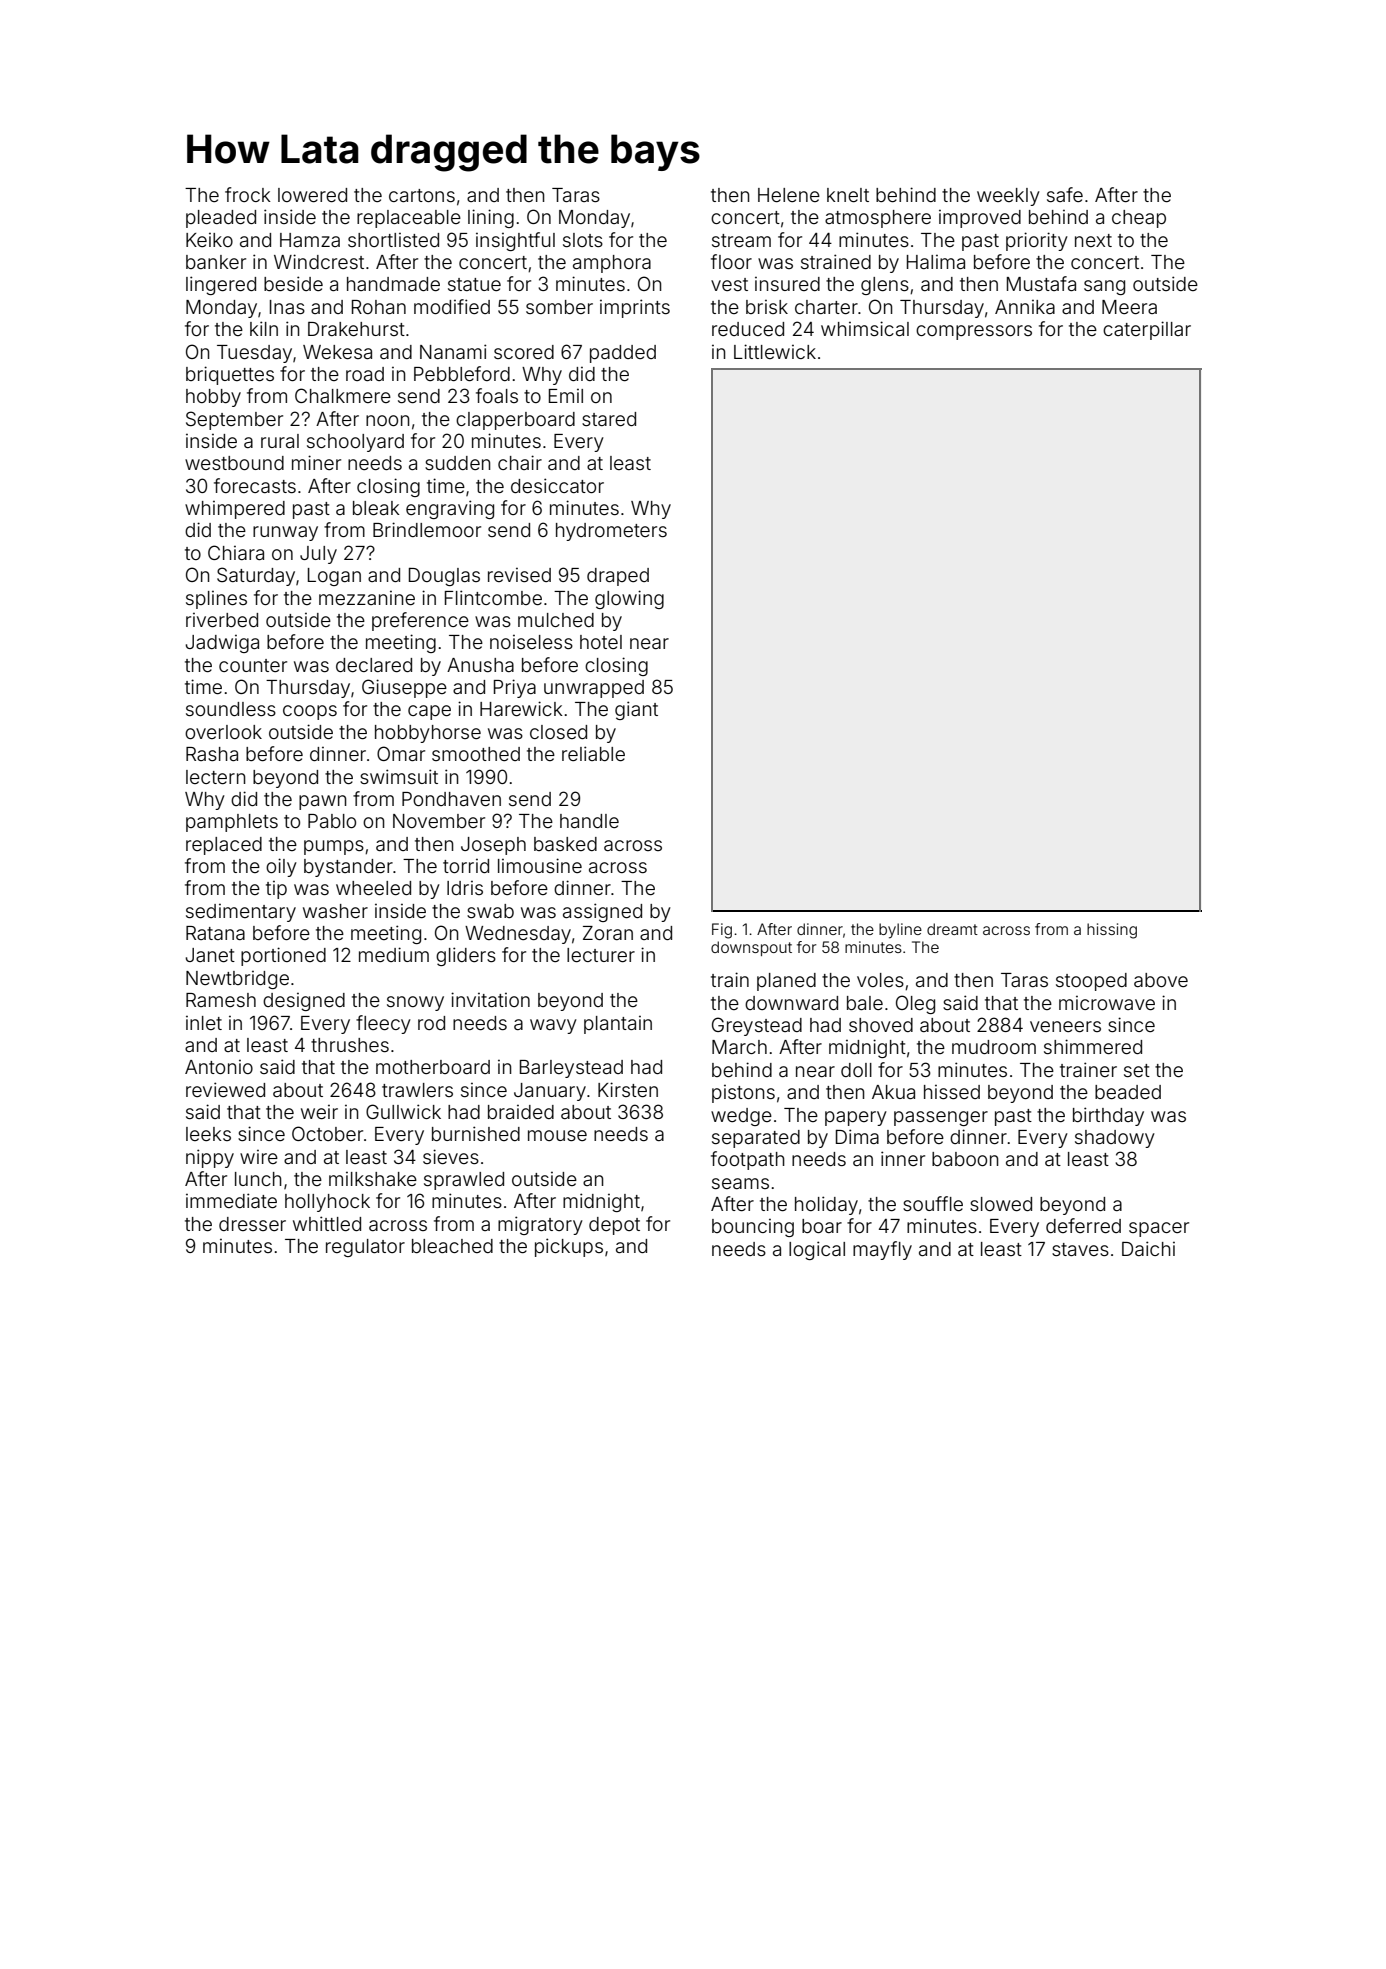 The image size is (1386, 1969). Describe the element at coordinates (789, 195) in the page. I see `Helene` at that location.
